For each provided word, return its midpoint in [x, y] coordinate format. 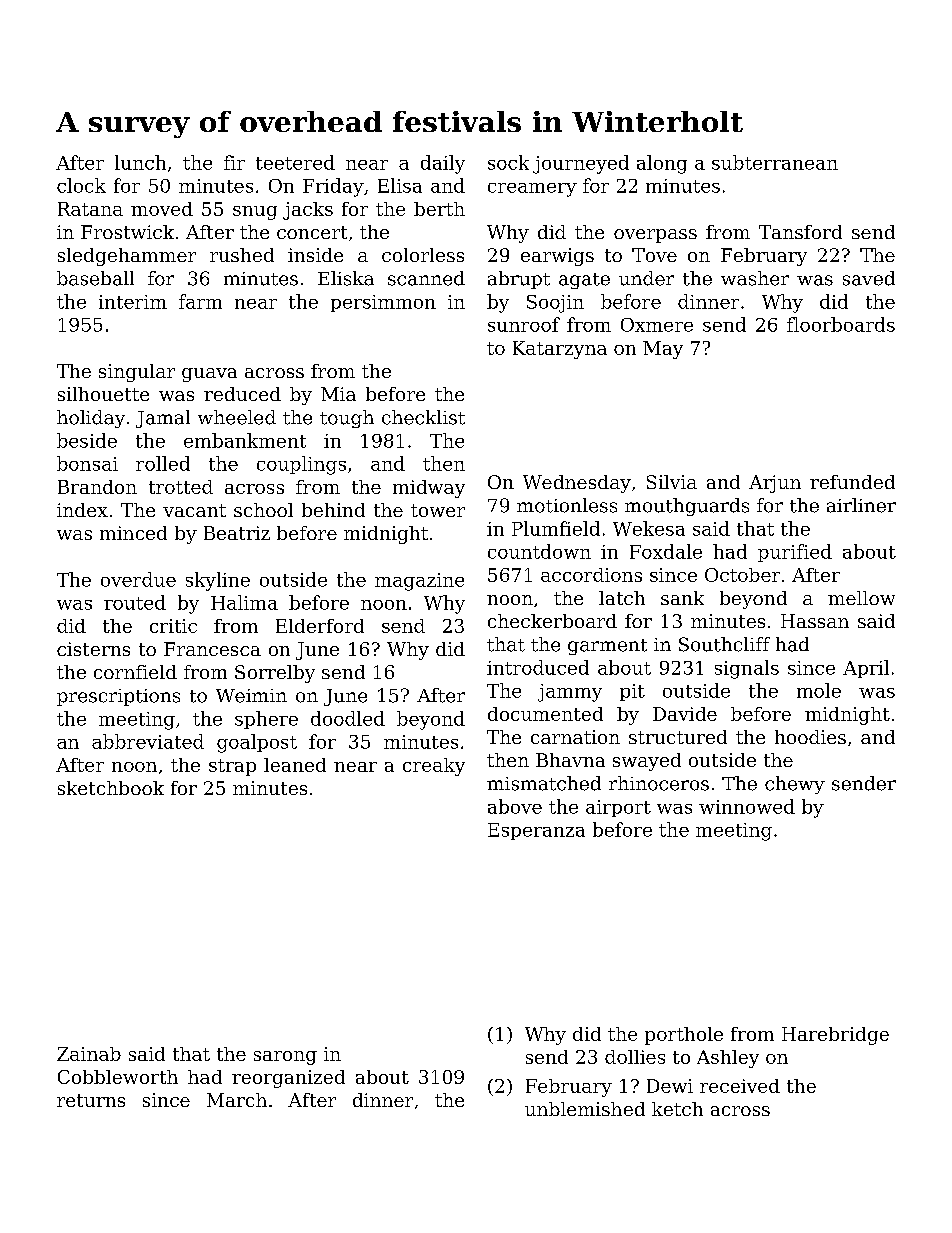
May [663, 350]
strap [232, 767]
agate [584, 281]
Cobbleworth [118, 1077]
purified [795, 553]
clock [81, 185]
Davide [685, 714]
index [82, 510]
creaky [434, 767]
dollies [635, 1057]
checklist [423, 417]
